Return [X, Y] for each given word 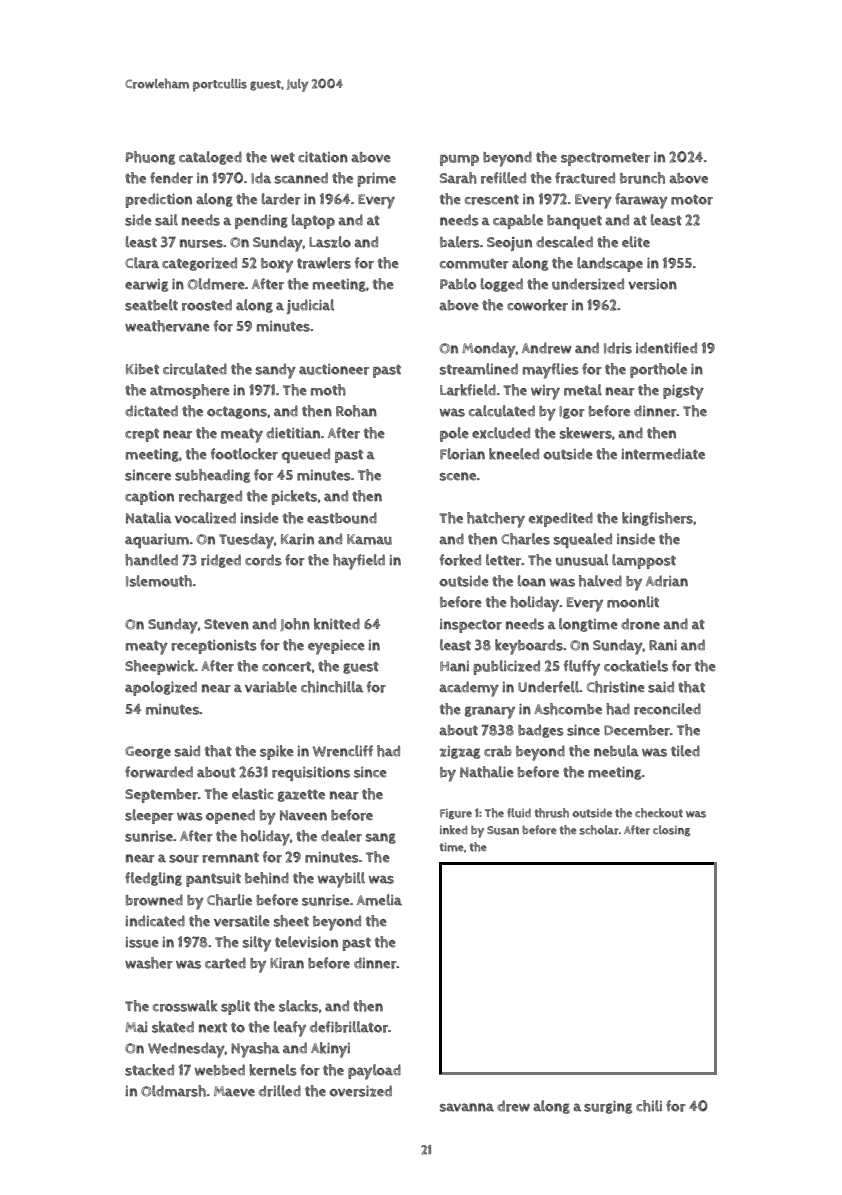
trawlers [324, 263]
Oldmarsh [173, 1091]
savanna [467, 1107]
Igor [572, 412]
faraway [641, 201]
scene [458, 476]
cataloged [210, 158]
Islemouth [159, 581]
